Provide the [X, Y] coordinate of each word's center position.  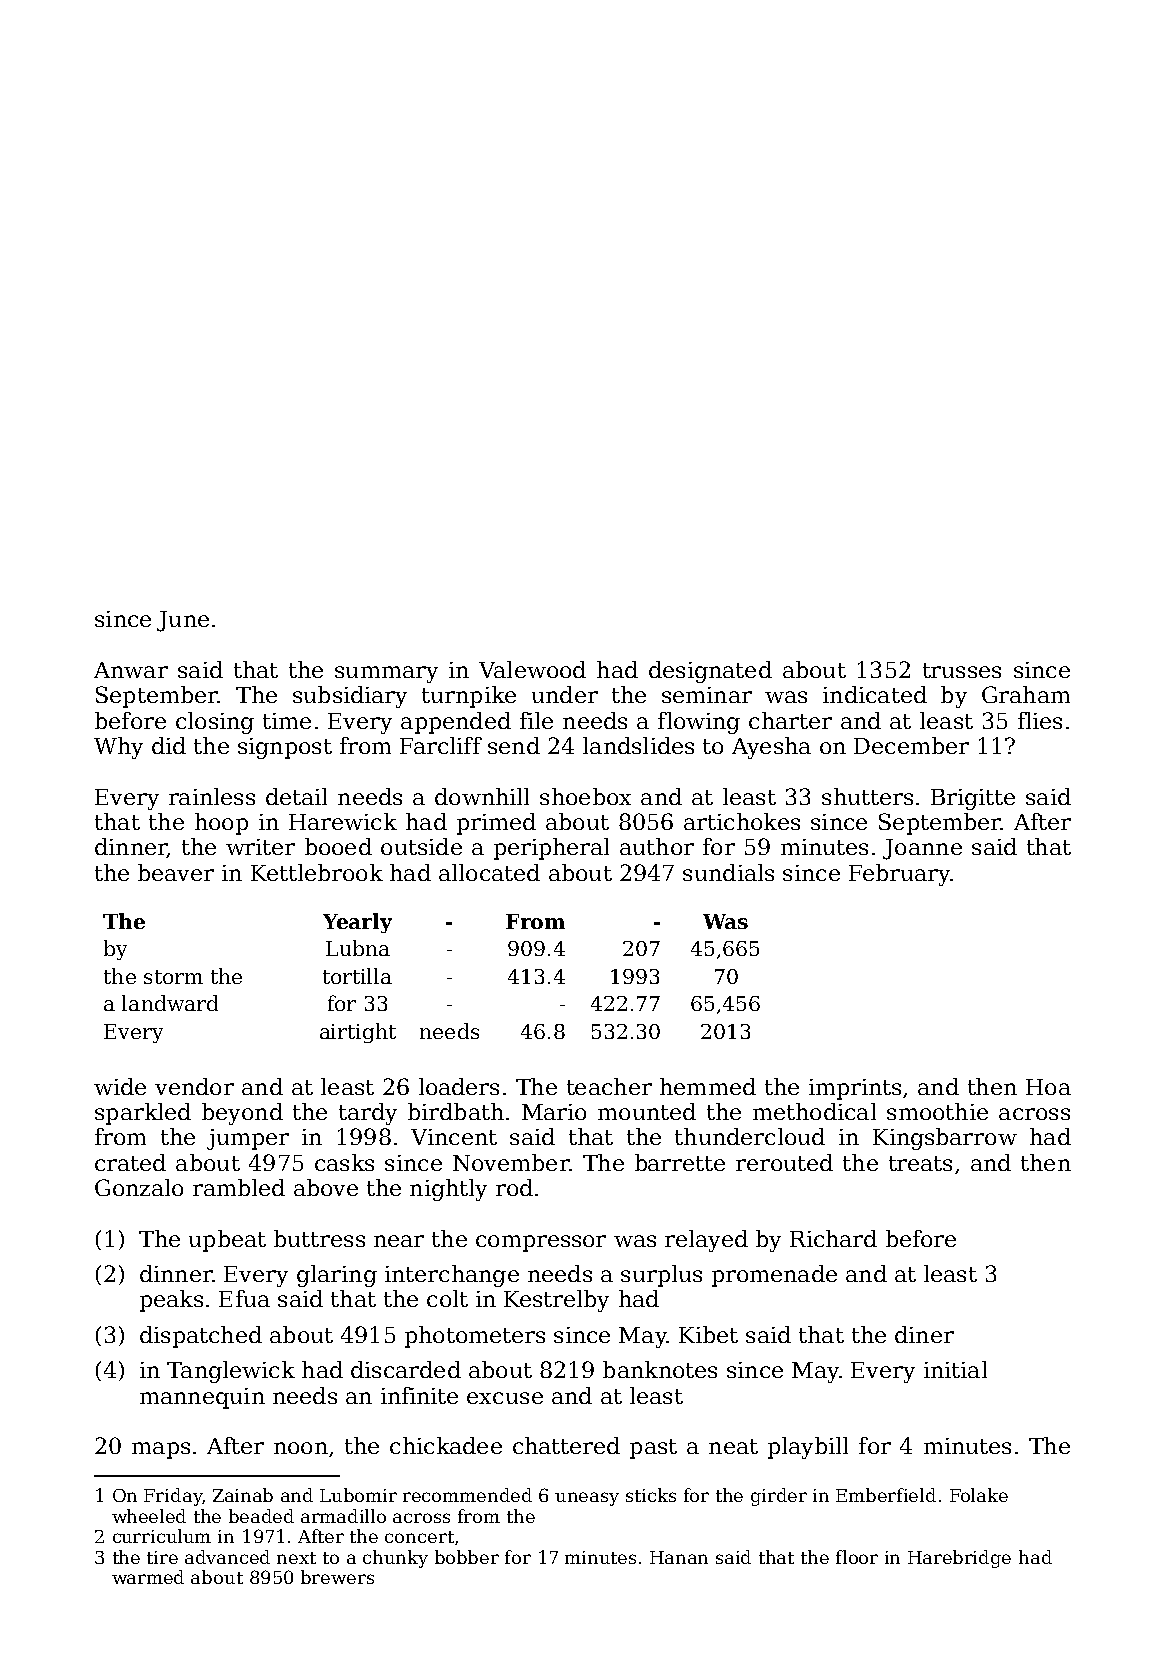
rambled [239, 1187]
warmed [148, 1577]
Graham [1026, 694]
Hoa [1048, 1087]
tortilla [357, 976]
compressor [541, 1243]
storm [173, 977]
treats [920, 1163]
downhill [482, 796]
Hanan [679, 1557]
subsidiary [350, 697]
